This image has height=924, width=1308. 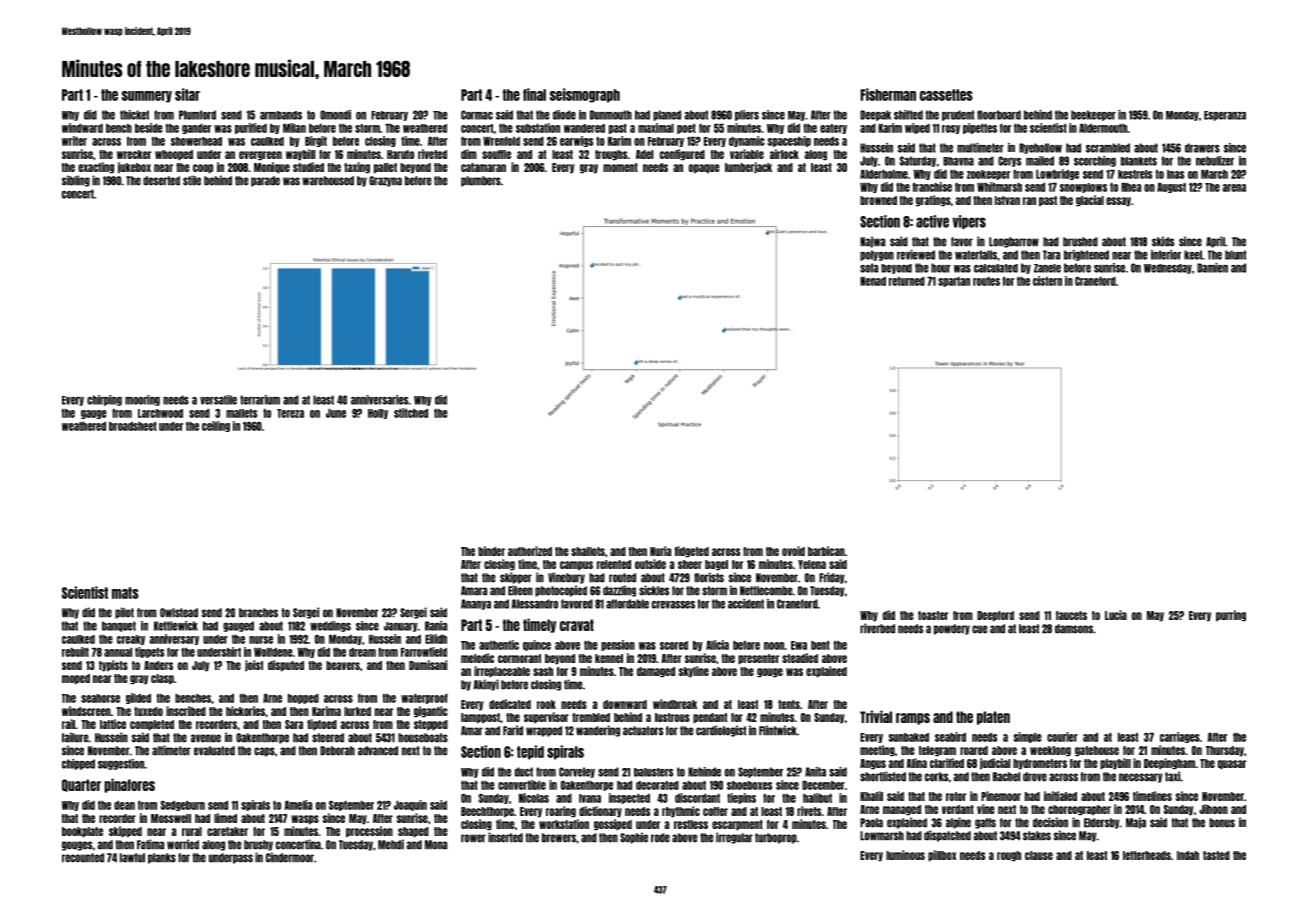 I want to click on Aldermouth, so click(x=1103, y=128).
